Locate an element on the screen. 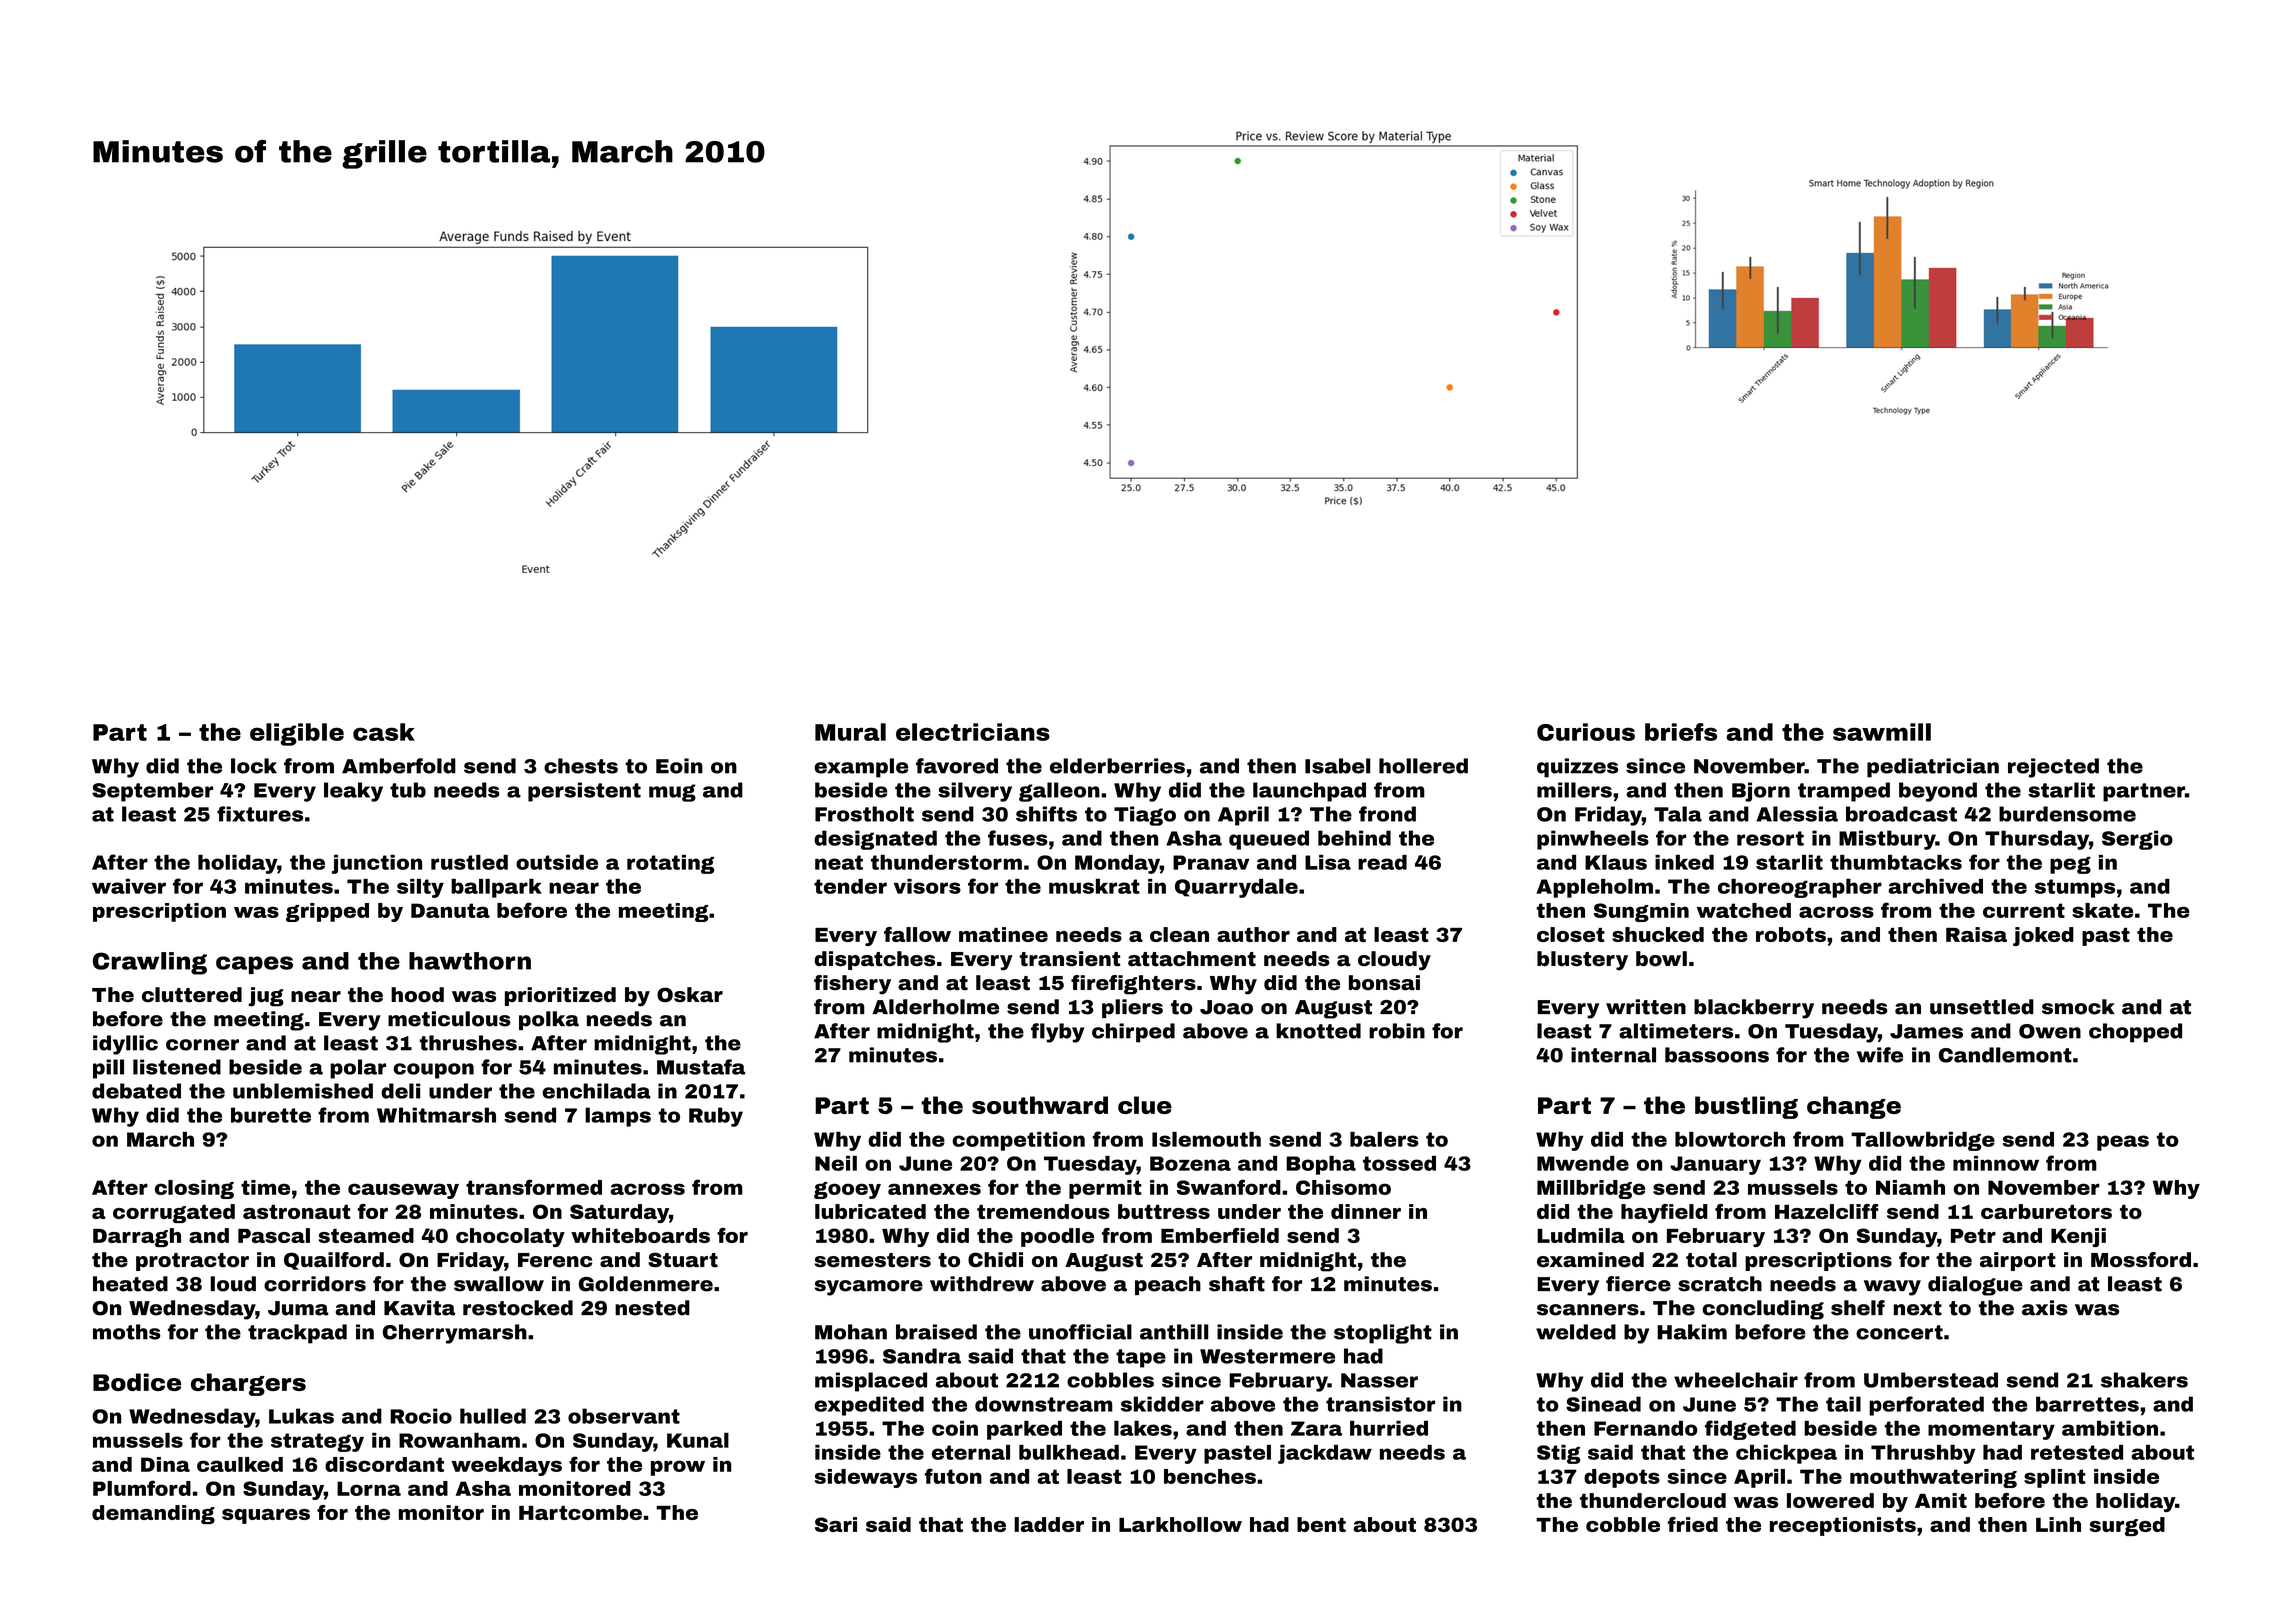 The width and height of the screenshot is (2292, 1620). cluttered is located at coordinates (192, 995).
